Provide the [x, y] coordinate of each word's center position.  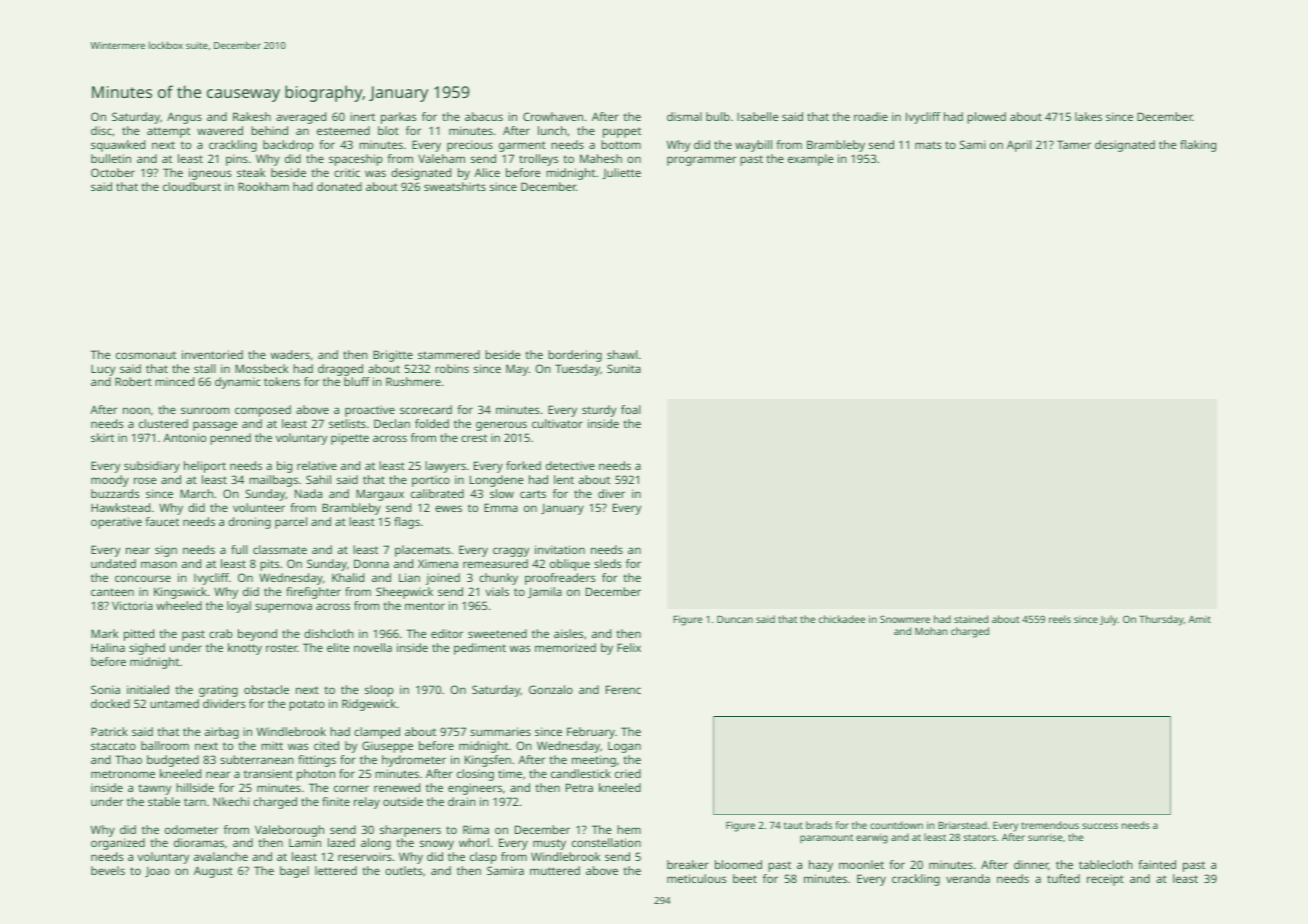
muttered [555, 870]
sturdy [599, 411]
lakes [1088, 116]
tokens [282, 381]
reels [1060, 619]
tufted [1063, 878]
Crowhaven [553, 116]
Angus [184, 118]
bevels [108, 870]
